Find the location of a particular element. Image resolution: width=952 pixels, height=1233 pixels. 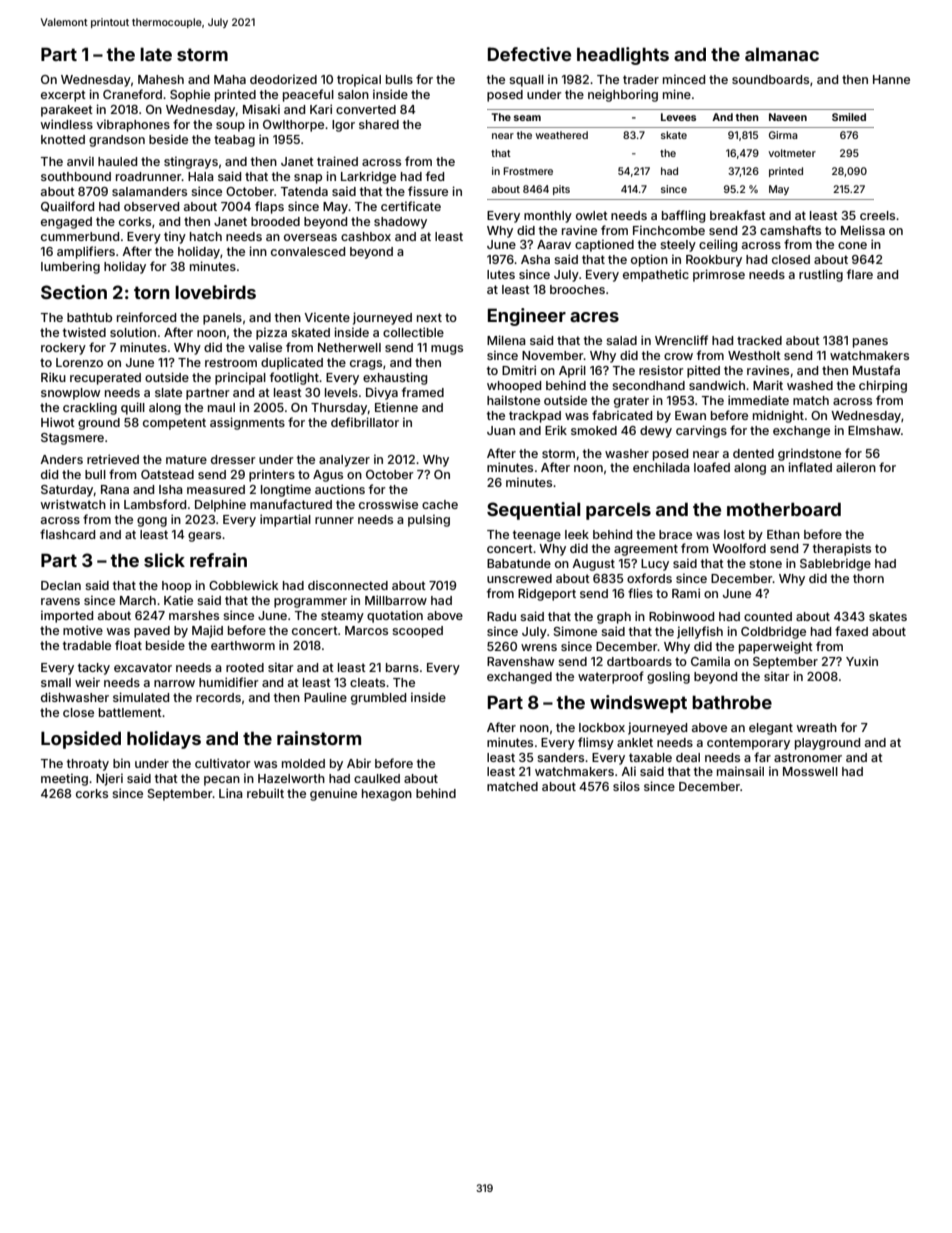

Coldbridge is located at coordinates (773, 632).
